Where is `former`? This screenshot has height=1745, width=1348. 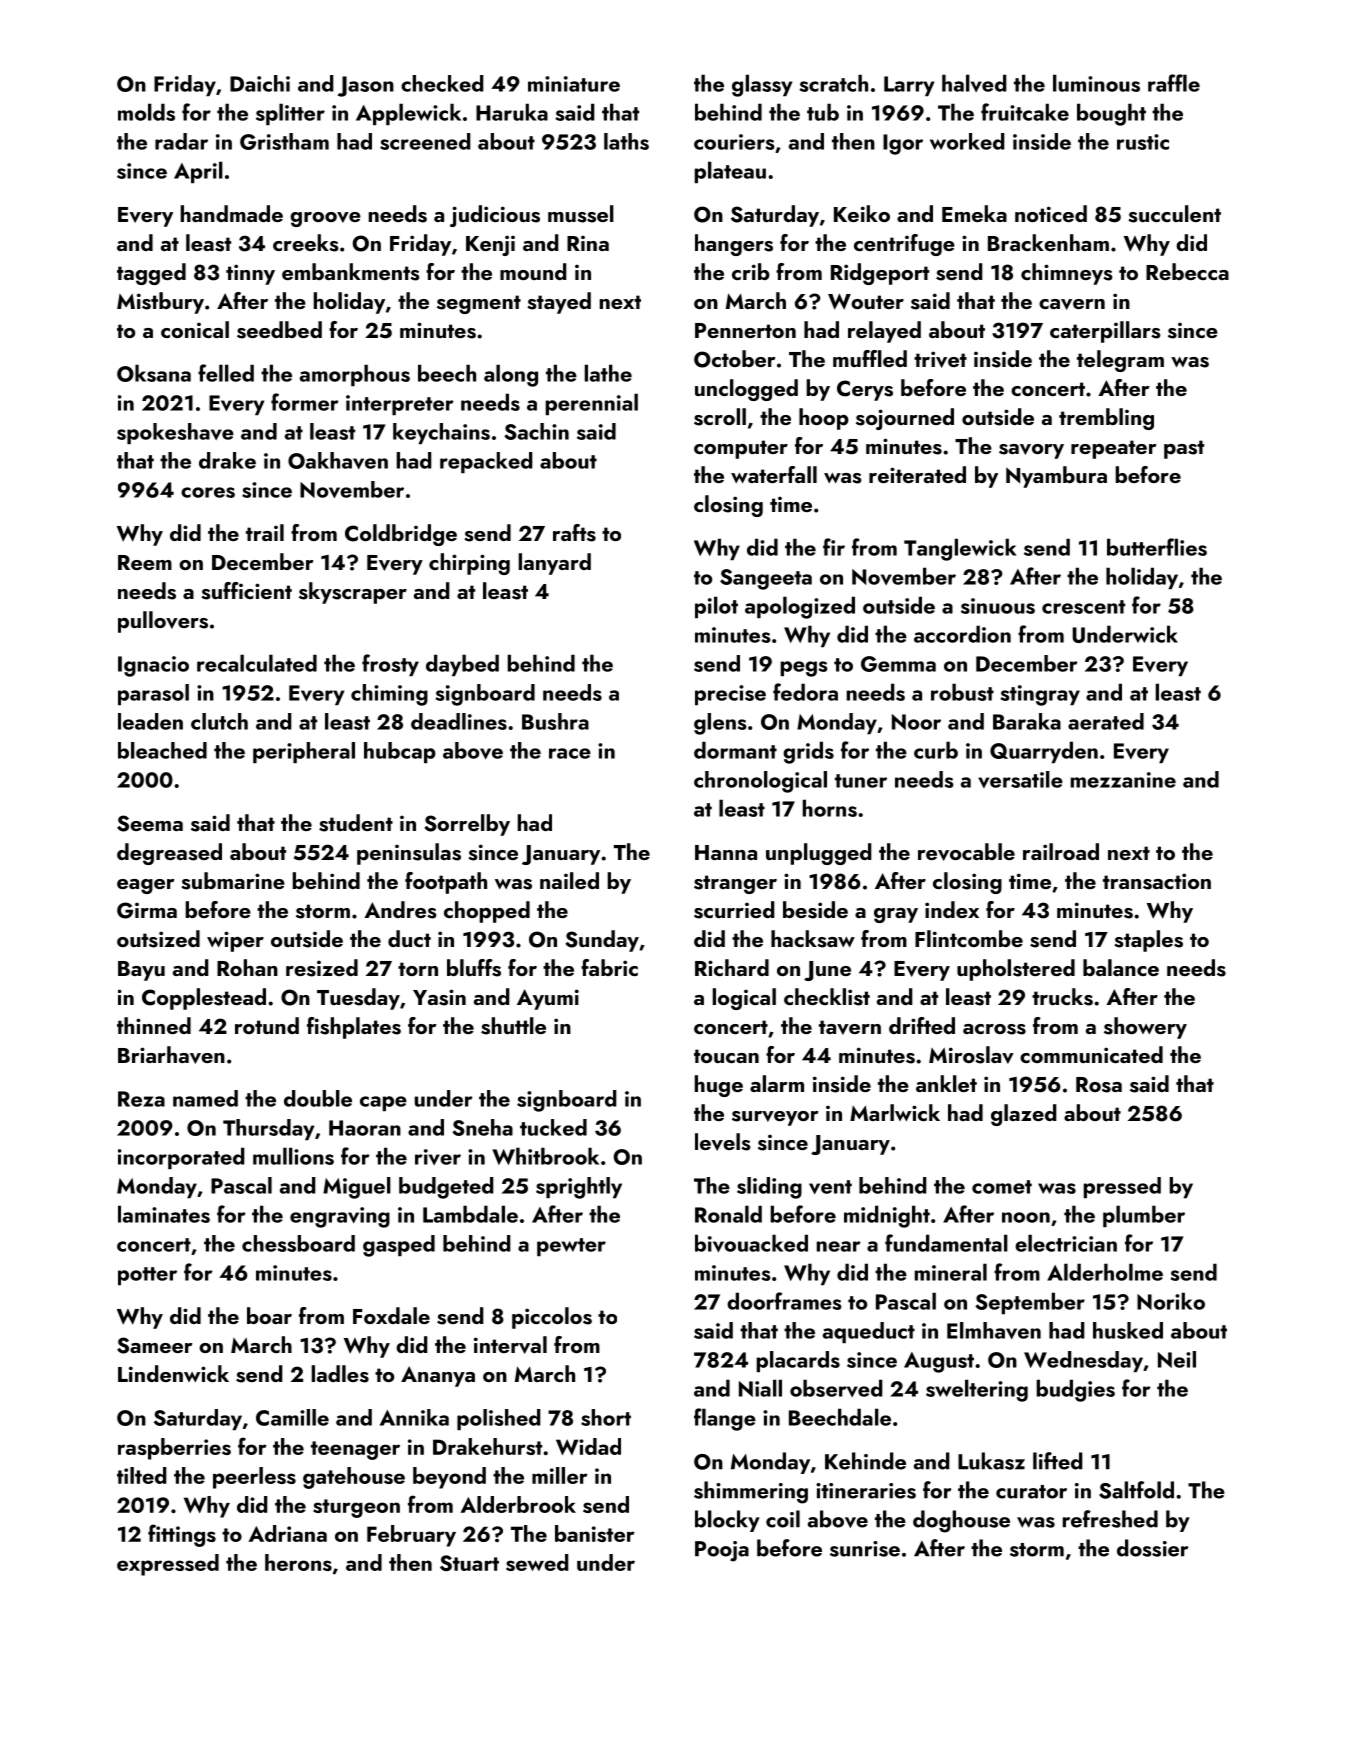 former is located at coordinates (305, 402).
